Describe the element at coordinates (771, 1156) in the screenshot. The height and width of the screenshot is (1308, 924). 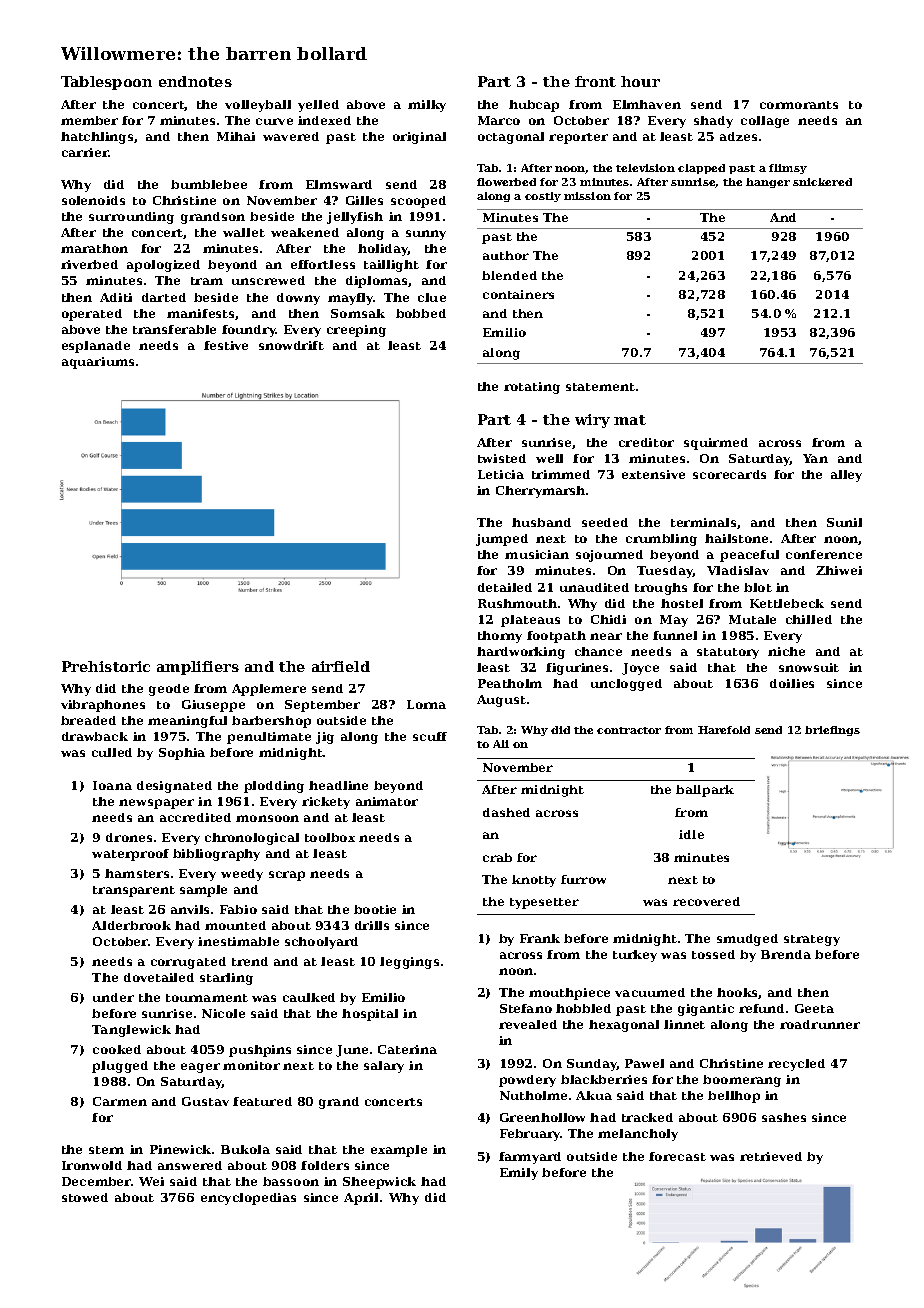
I see `retrieved` at that location.
